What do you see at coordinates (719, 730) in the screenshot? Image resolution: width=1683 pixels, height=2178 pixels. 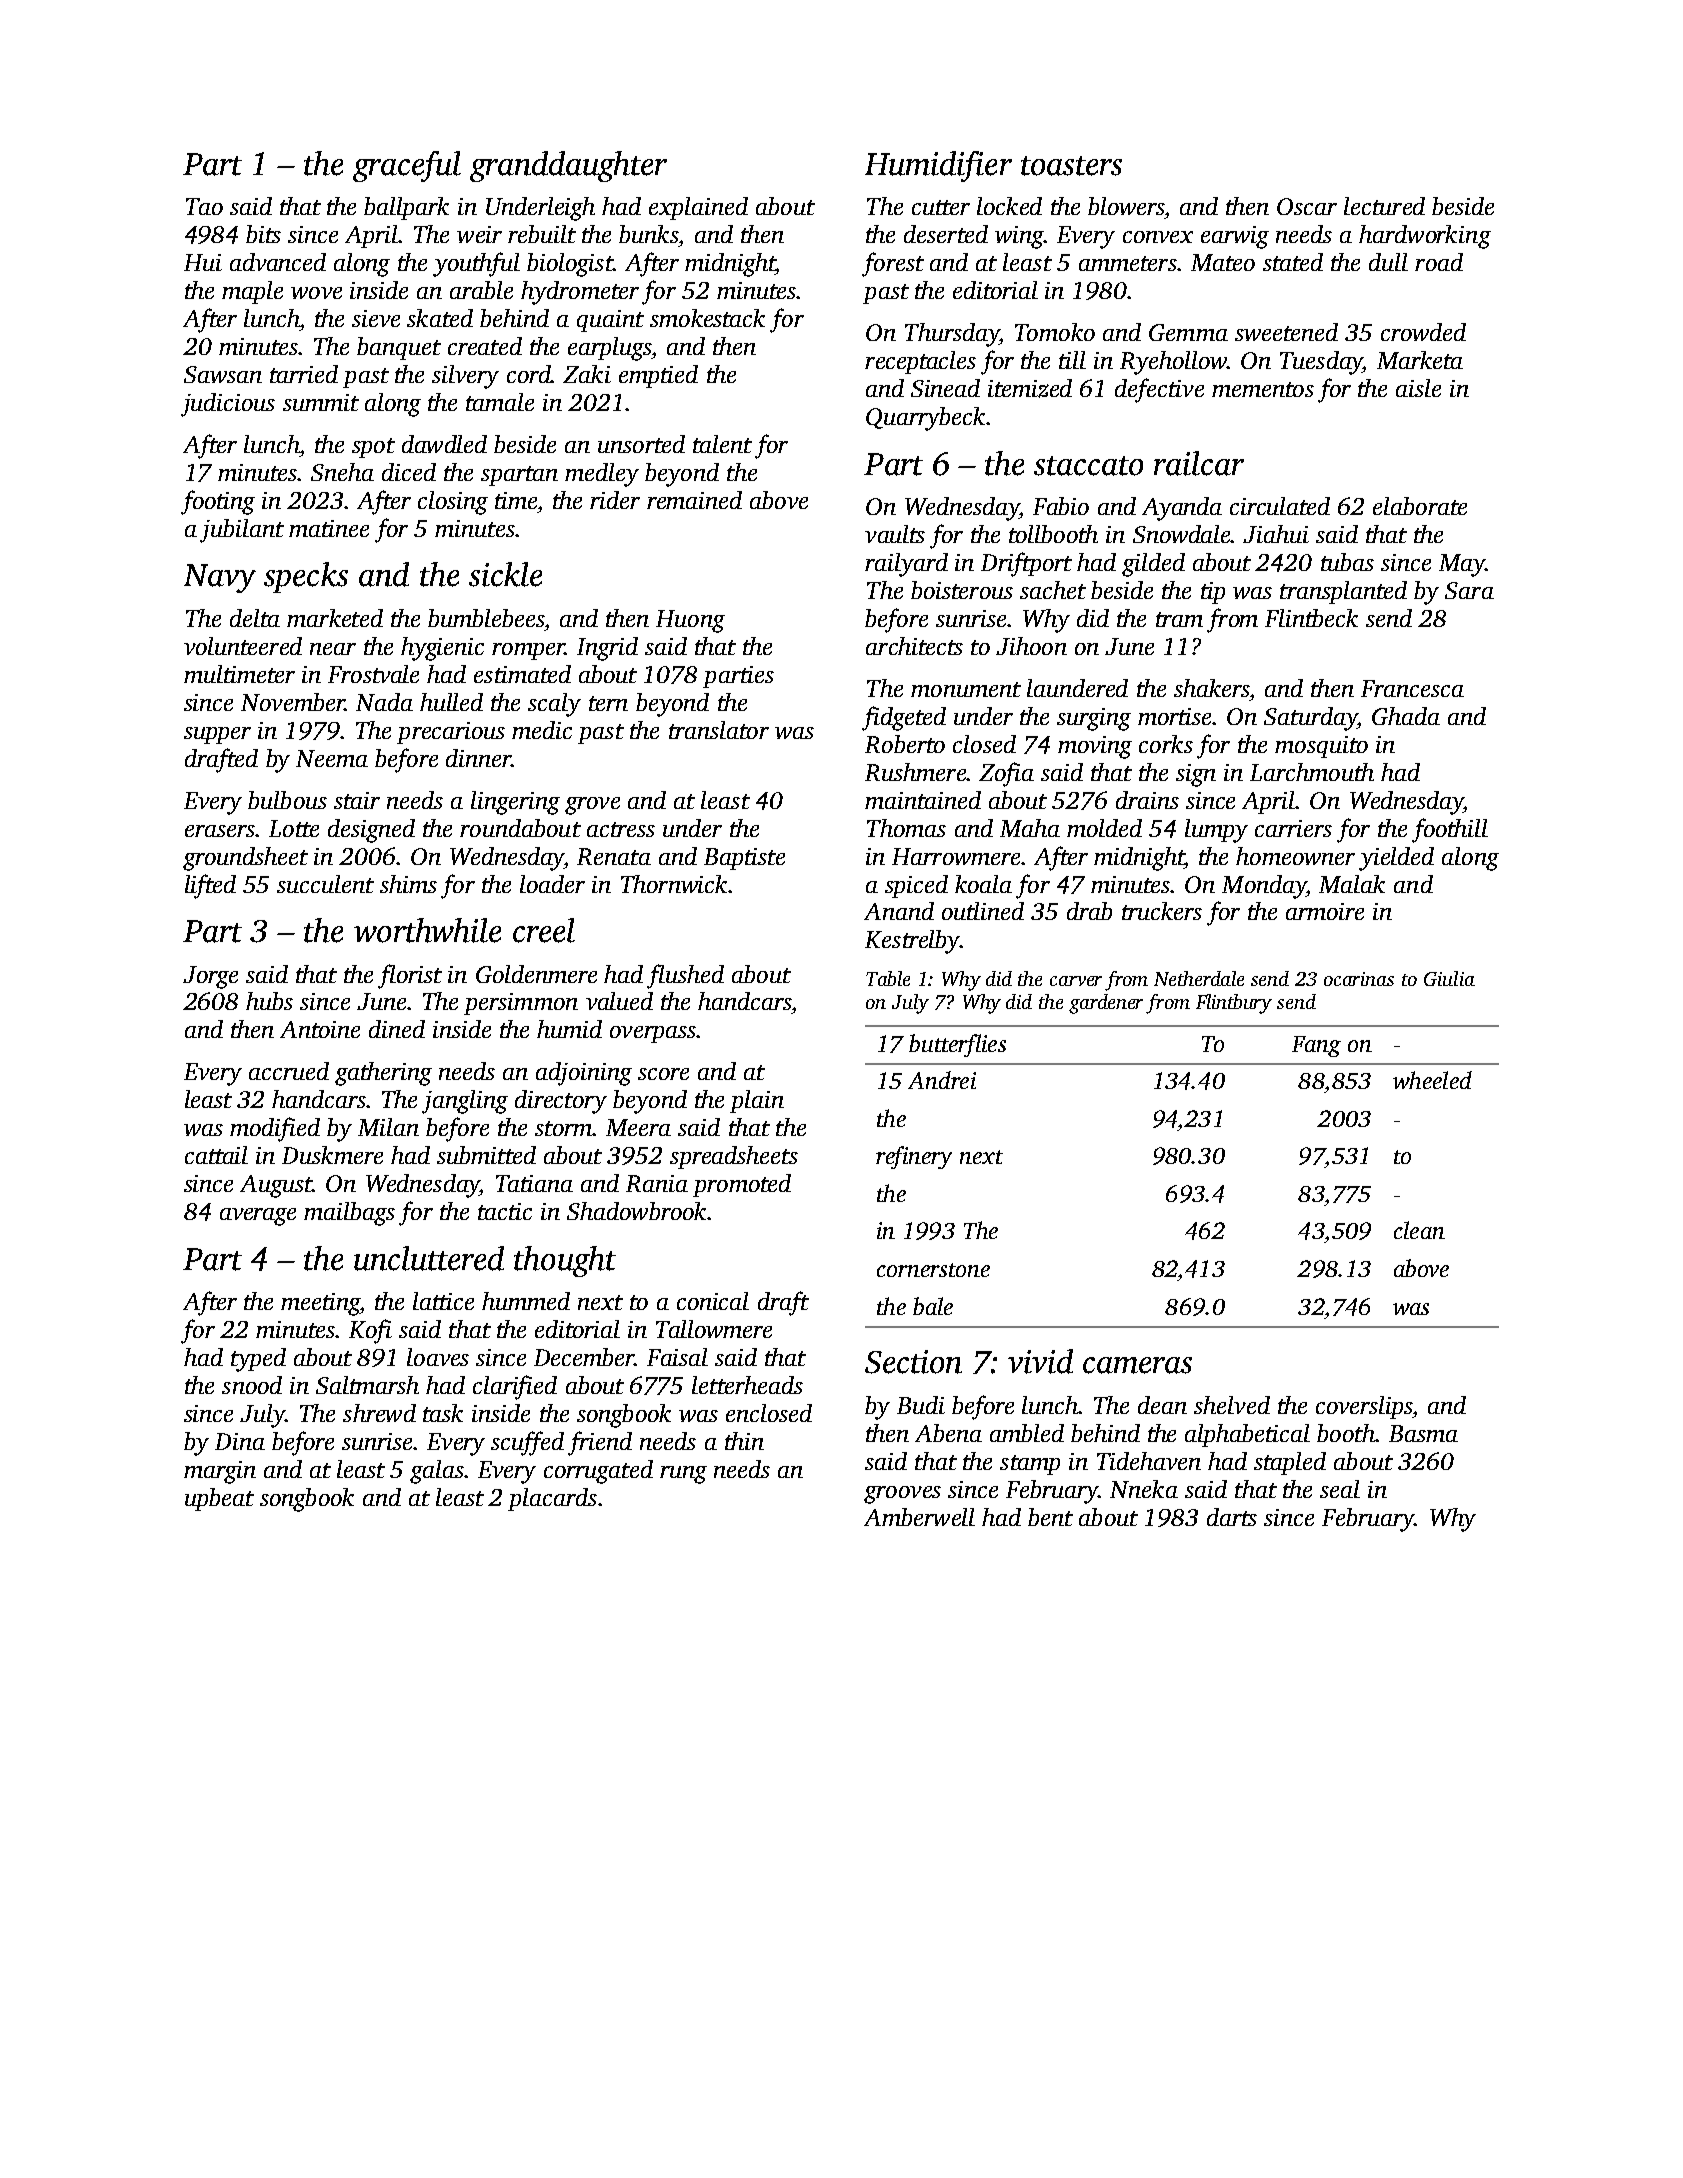 I see `translator` at bounding box center [719, 730].
